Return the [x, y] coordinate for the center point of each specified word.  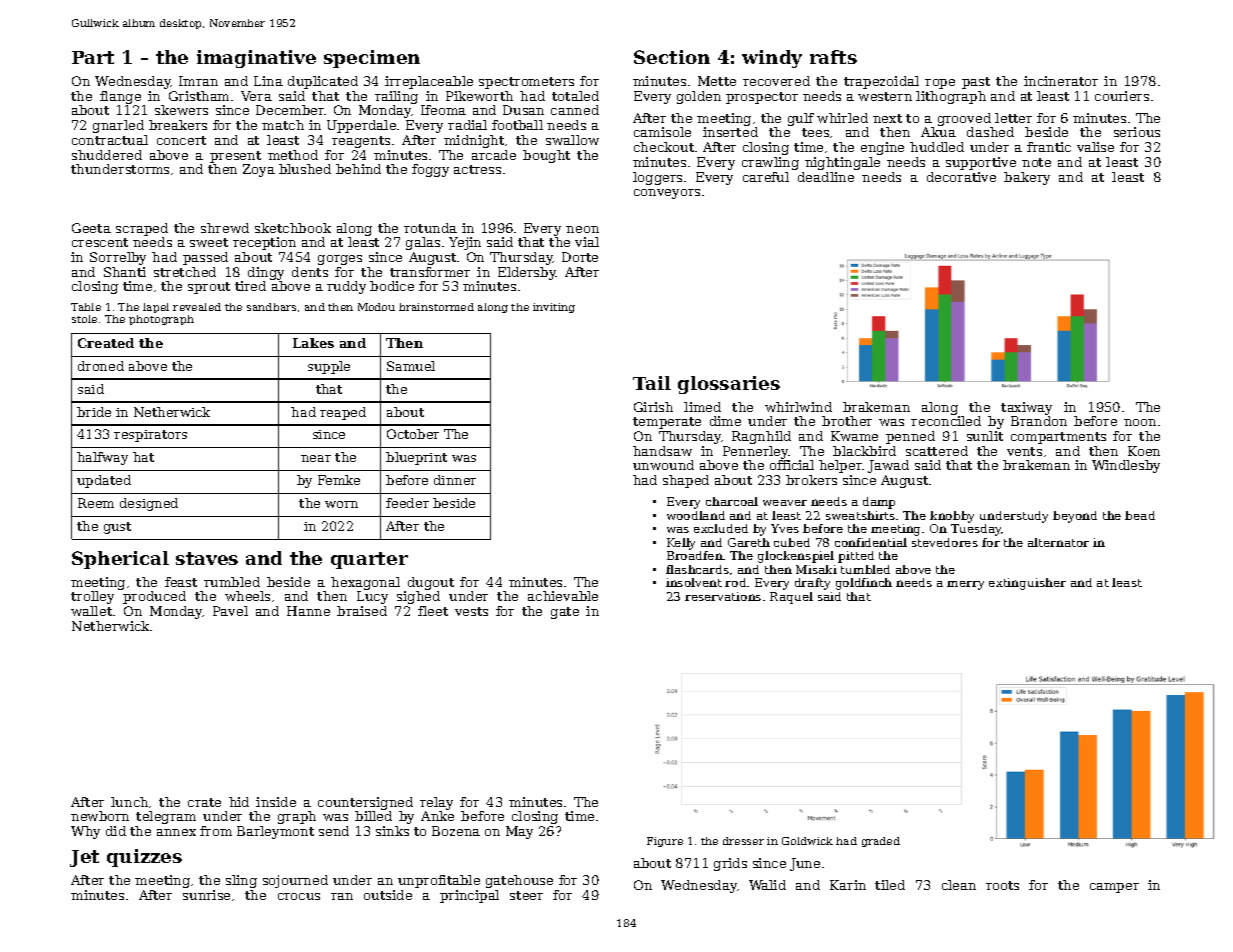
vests [471, 611]
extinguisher [1027, 584]
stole [84, 319]
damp [879, 503]
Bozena [456, 831]
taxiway [1026, 408]
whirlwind [798, 407]
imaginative [256, 59]
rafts [833, 57]
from [216, 831]
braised [362, 611]
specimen [372, 59]
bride [94, 412]
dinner [455, 480]
